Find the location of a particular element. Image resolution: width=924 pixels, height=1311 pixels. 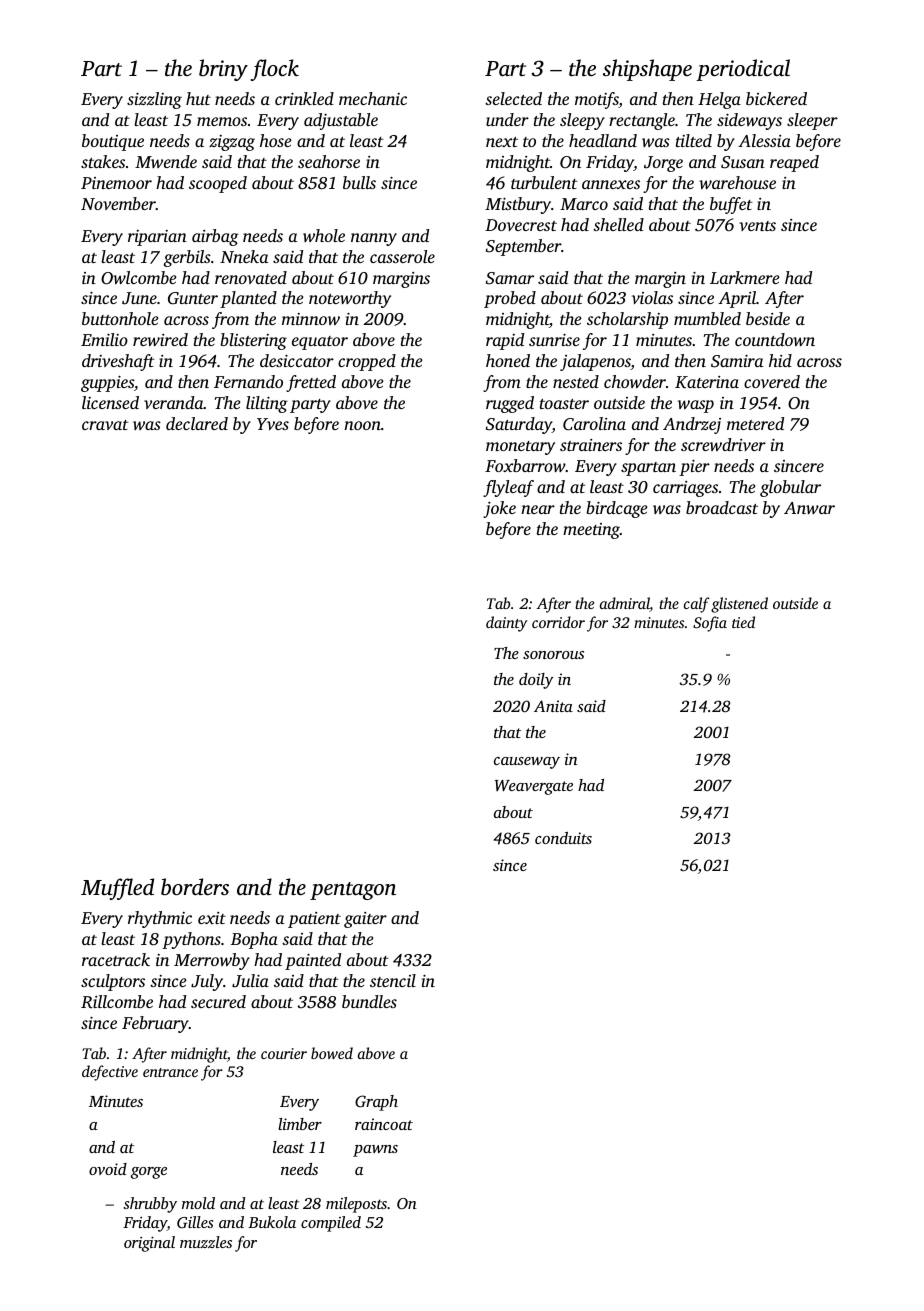

raincoat is located at coordinates (384, 1124).
